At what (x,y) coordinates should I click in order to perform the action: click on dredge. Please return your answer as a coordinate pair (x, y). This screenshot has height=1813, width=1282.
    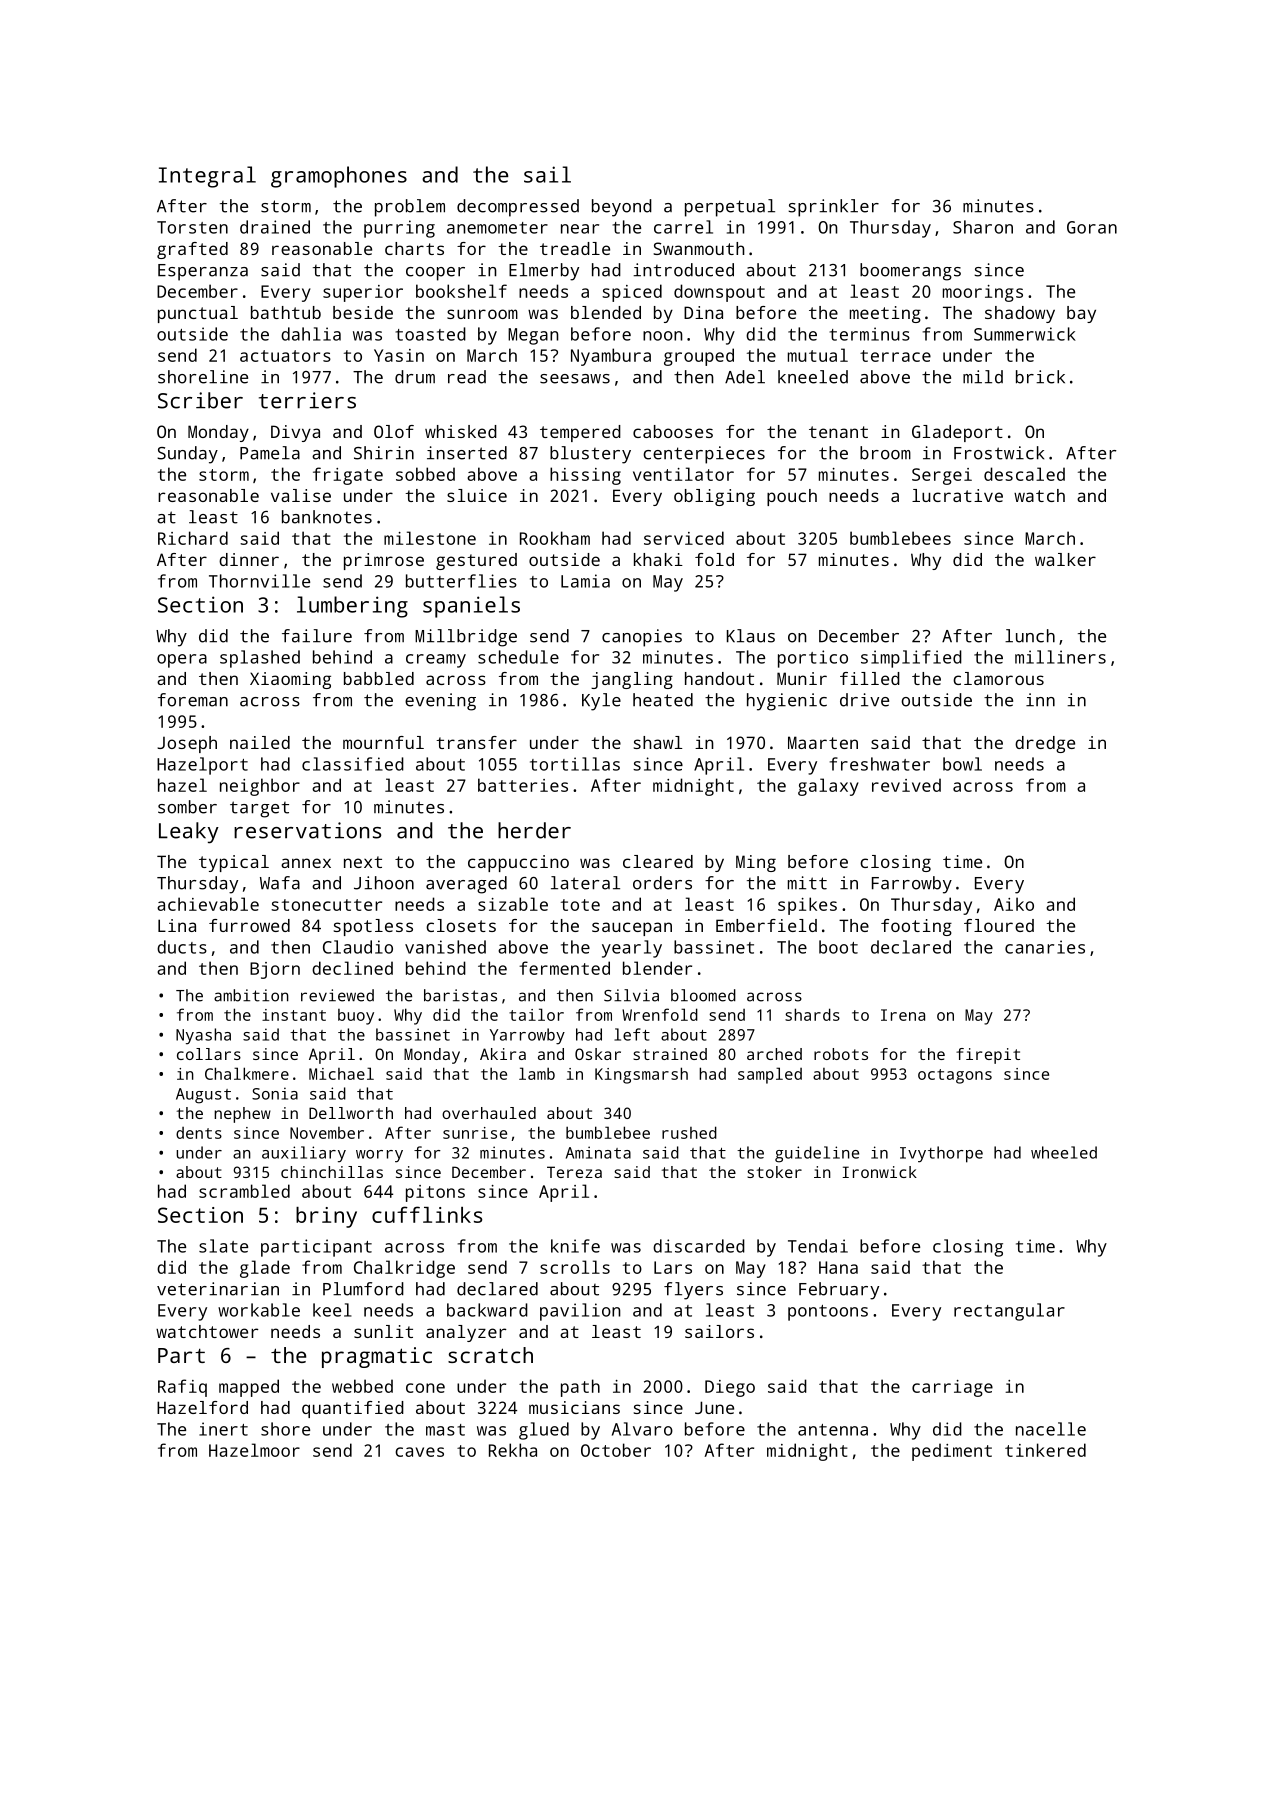
    Looking at the image, I should click on (1045, 744).
